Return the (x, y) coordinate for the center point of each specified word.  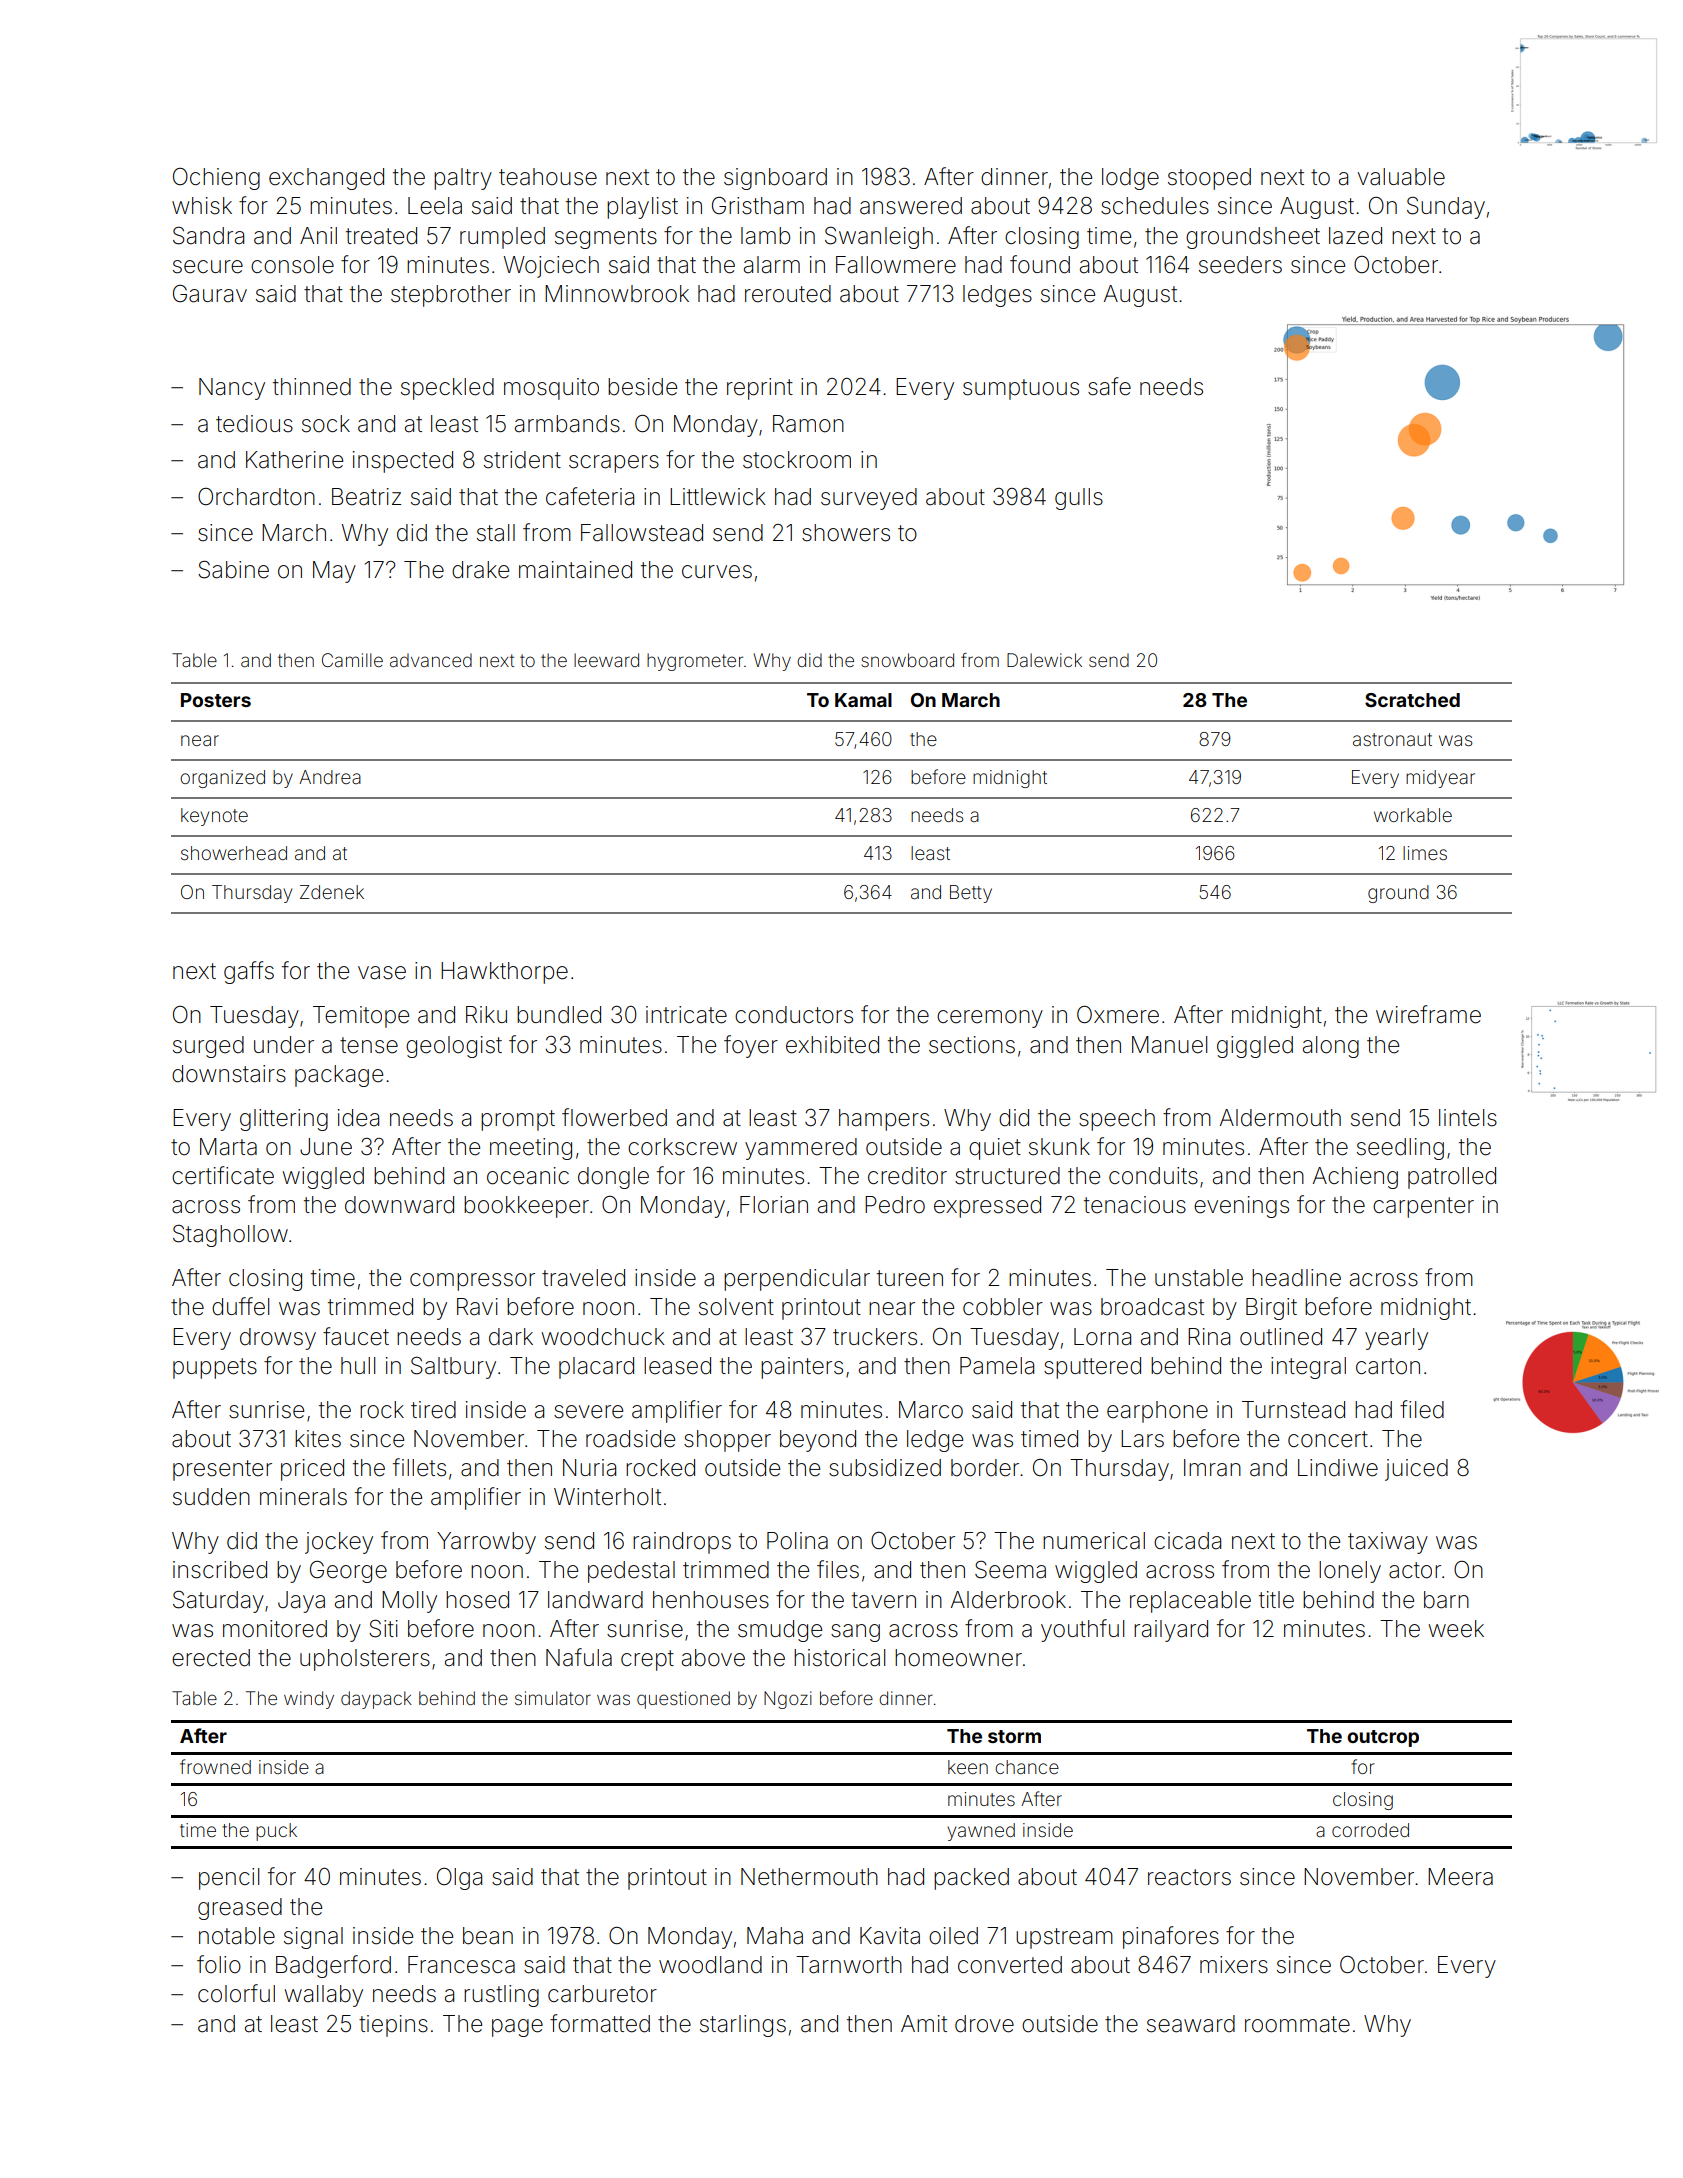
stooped (1209, 179)
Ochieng (216, 179)
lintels (1468, 1118)
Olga (459, 1879)
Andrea (330, 777)
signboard (775, 179)
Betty (971, 894)
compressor (472, 1282)
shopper (727, 1441)
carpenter (1423, 1207)
